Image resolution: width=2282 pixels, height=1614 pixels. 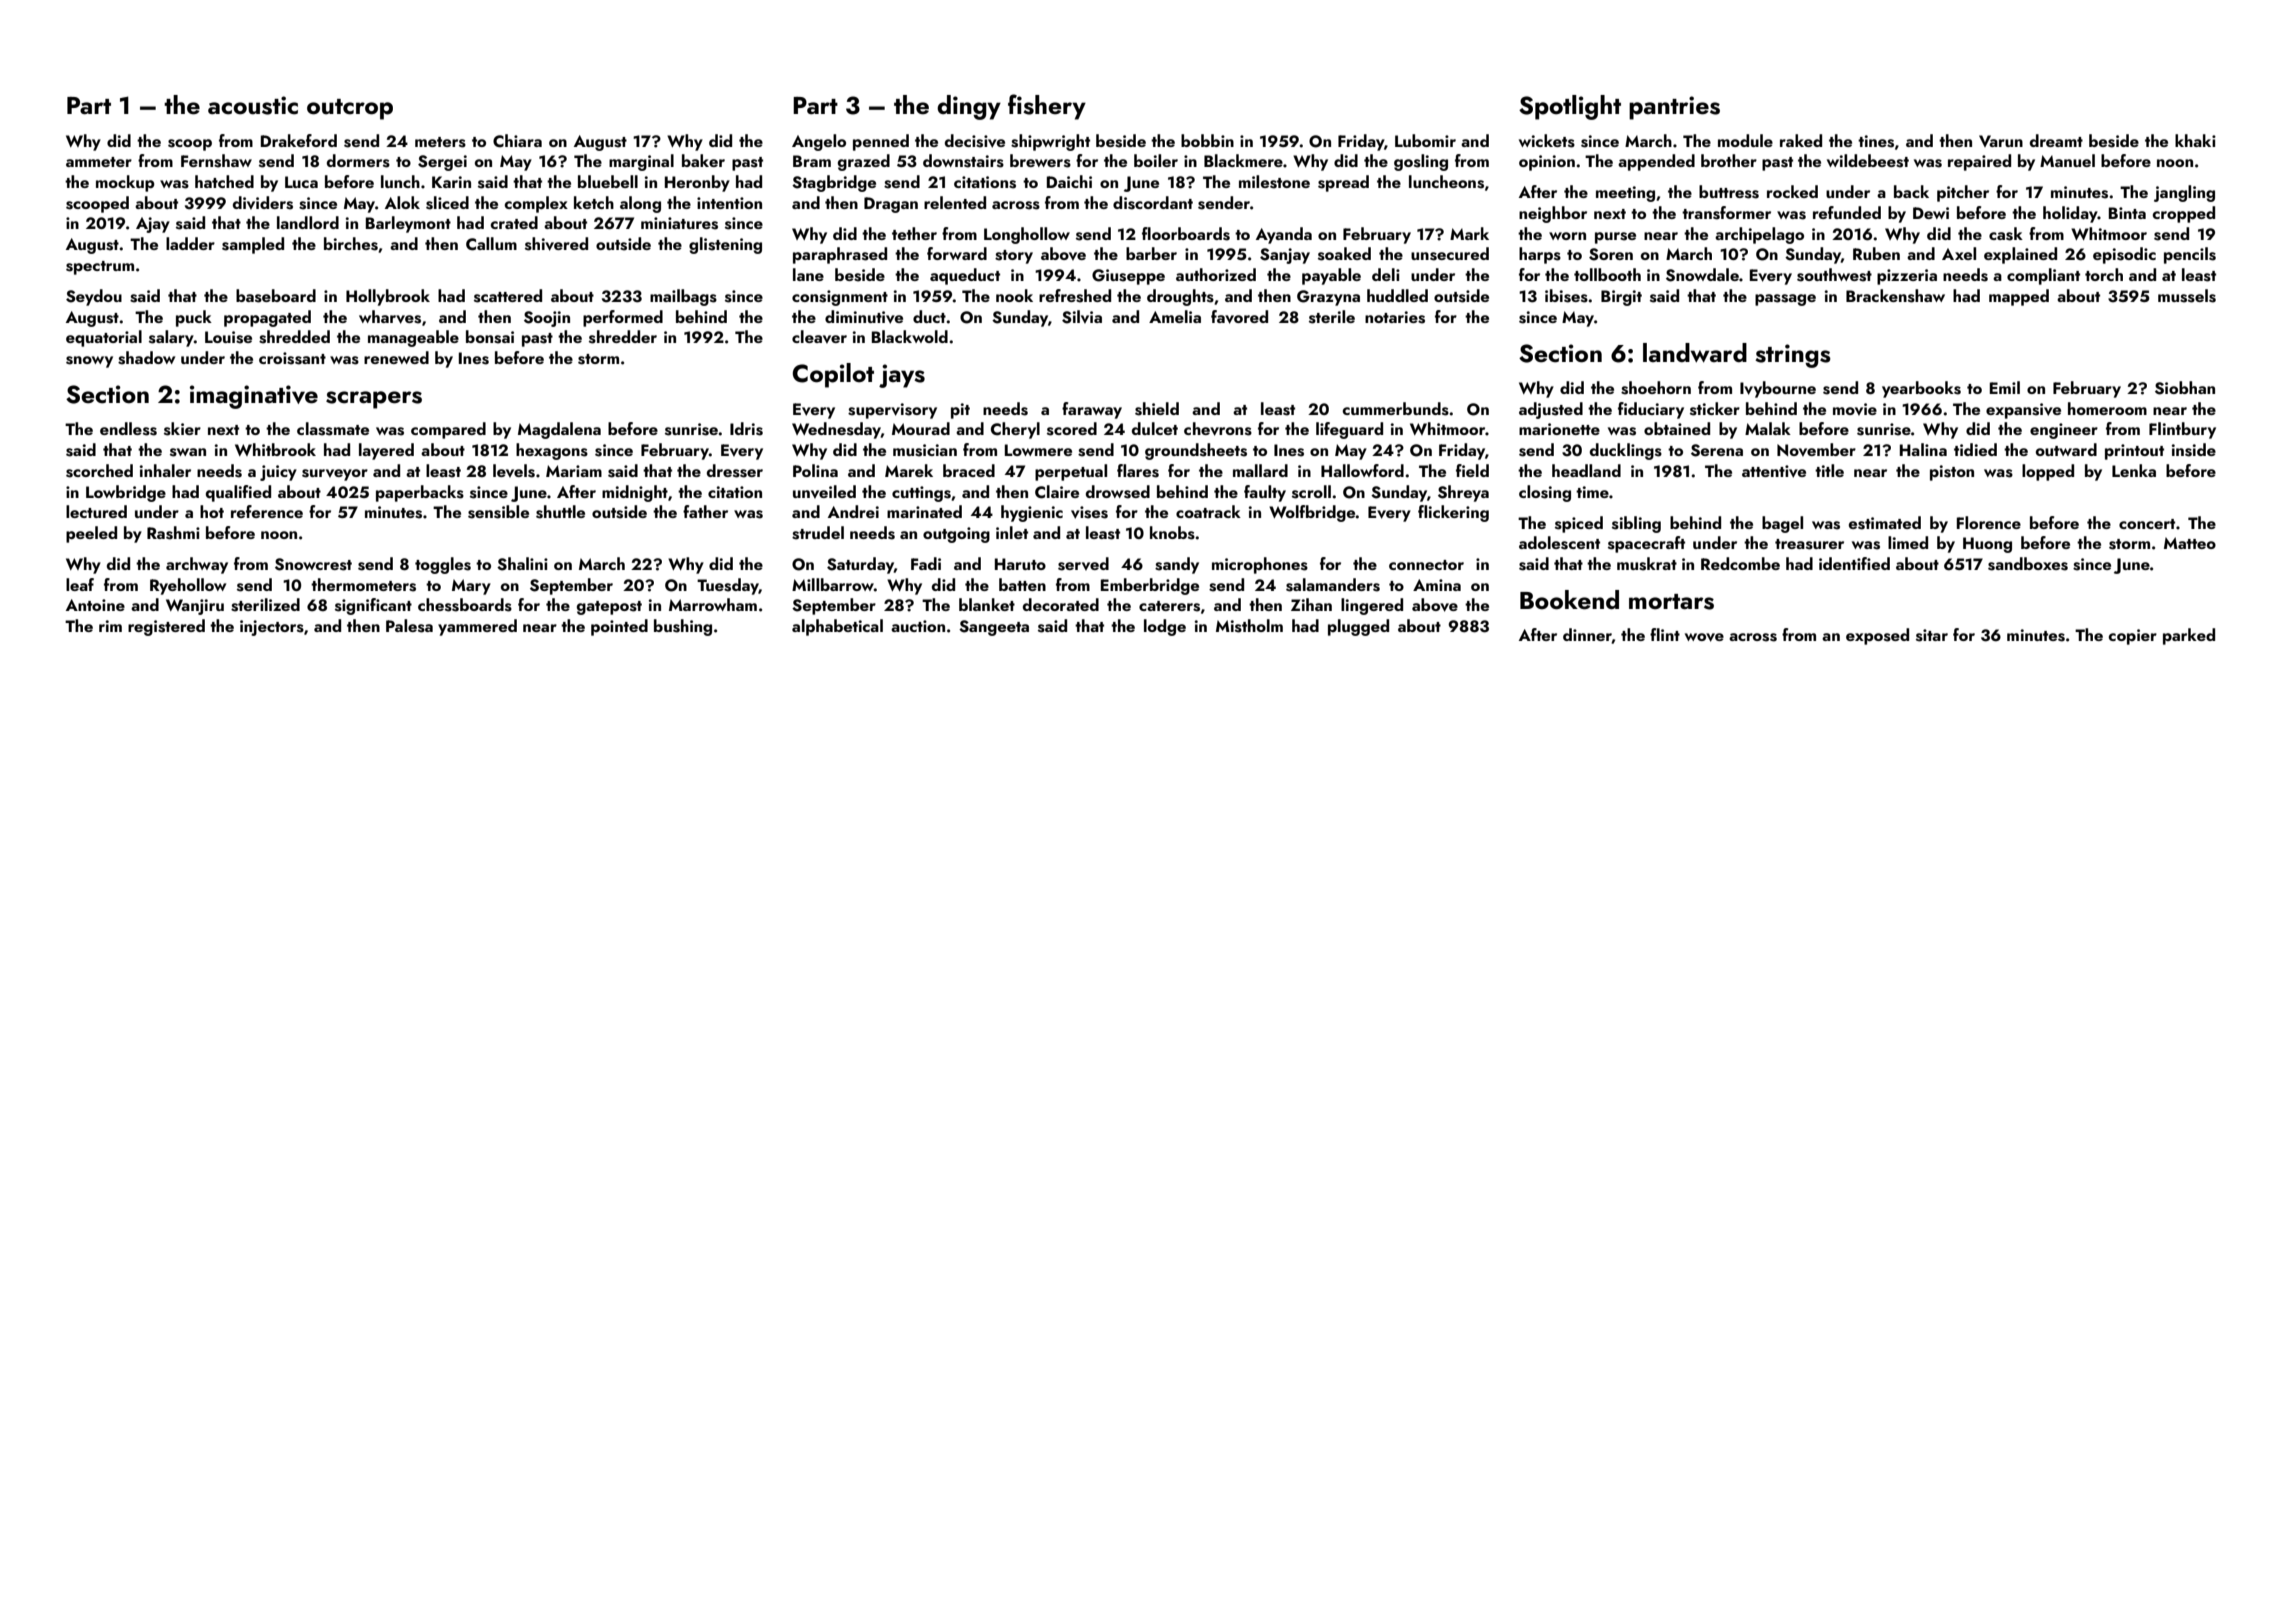 What do you see at coordinates (1674, 108) in the page?
I see `pantries` at bounding box center [1674, 108].
